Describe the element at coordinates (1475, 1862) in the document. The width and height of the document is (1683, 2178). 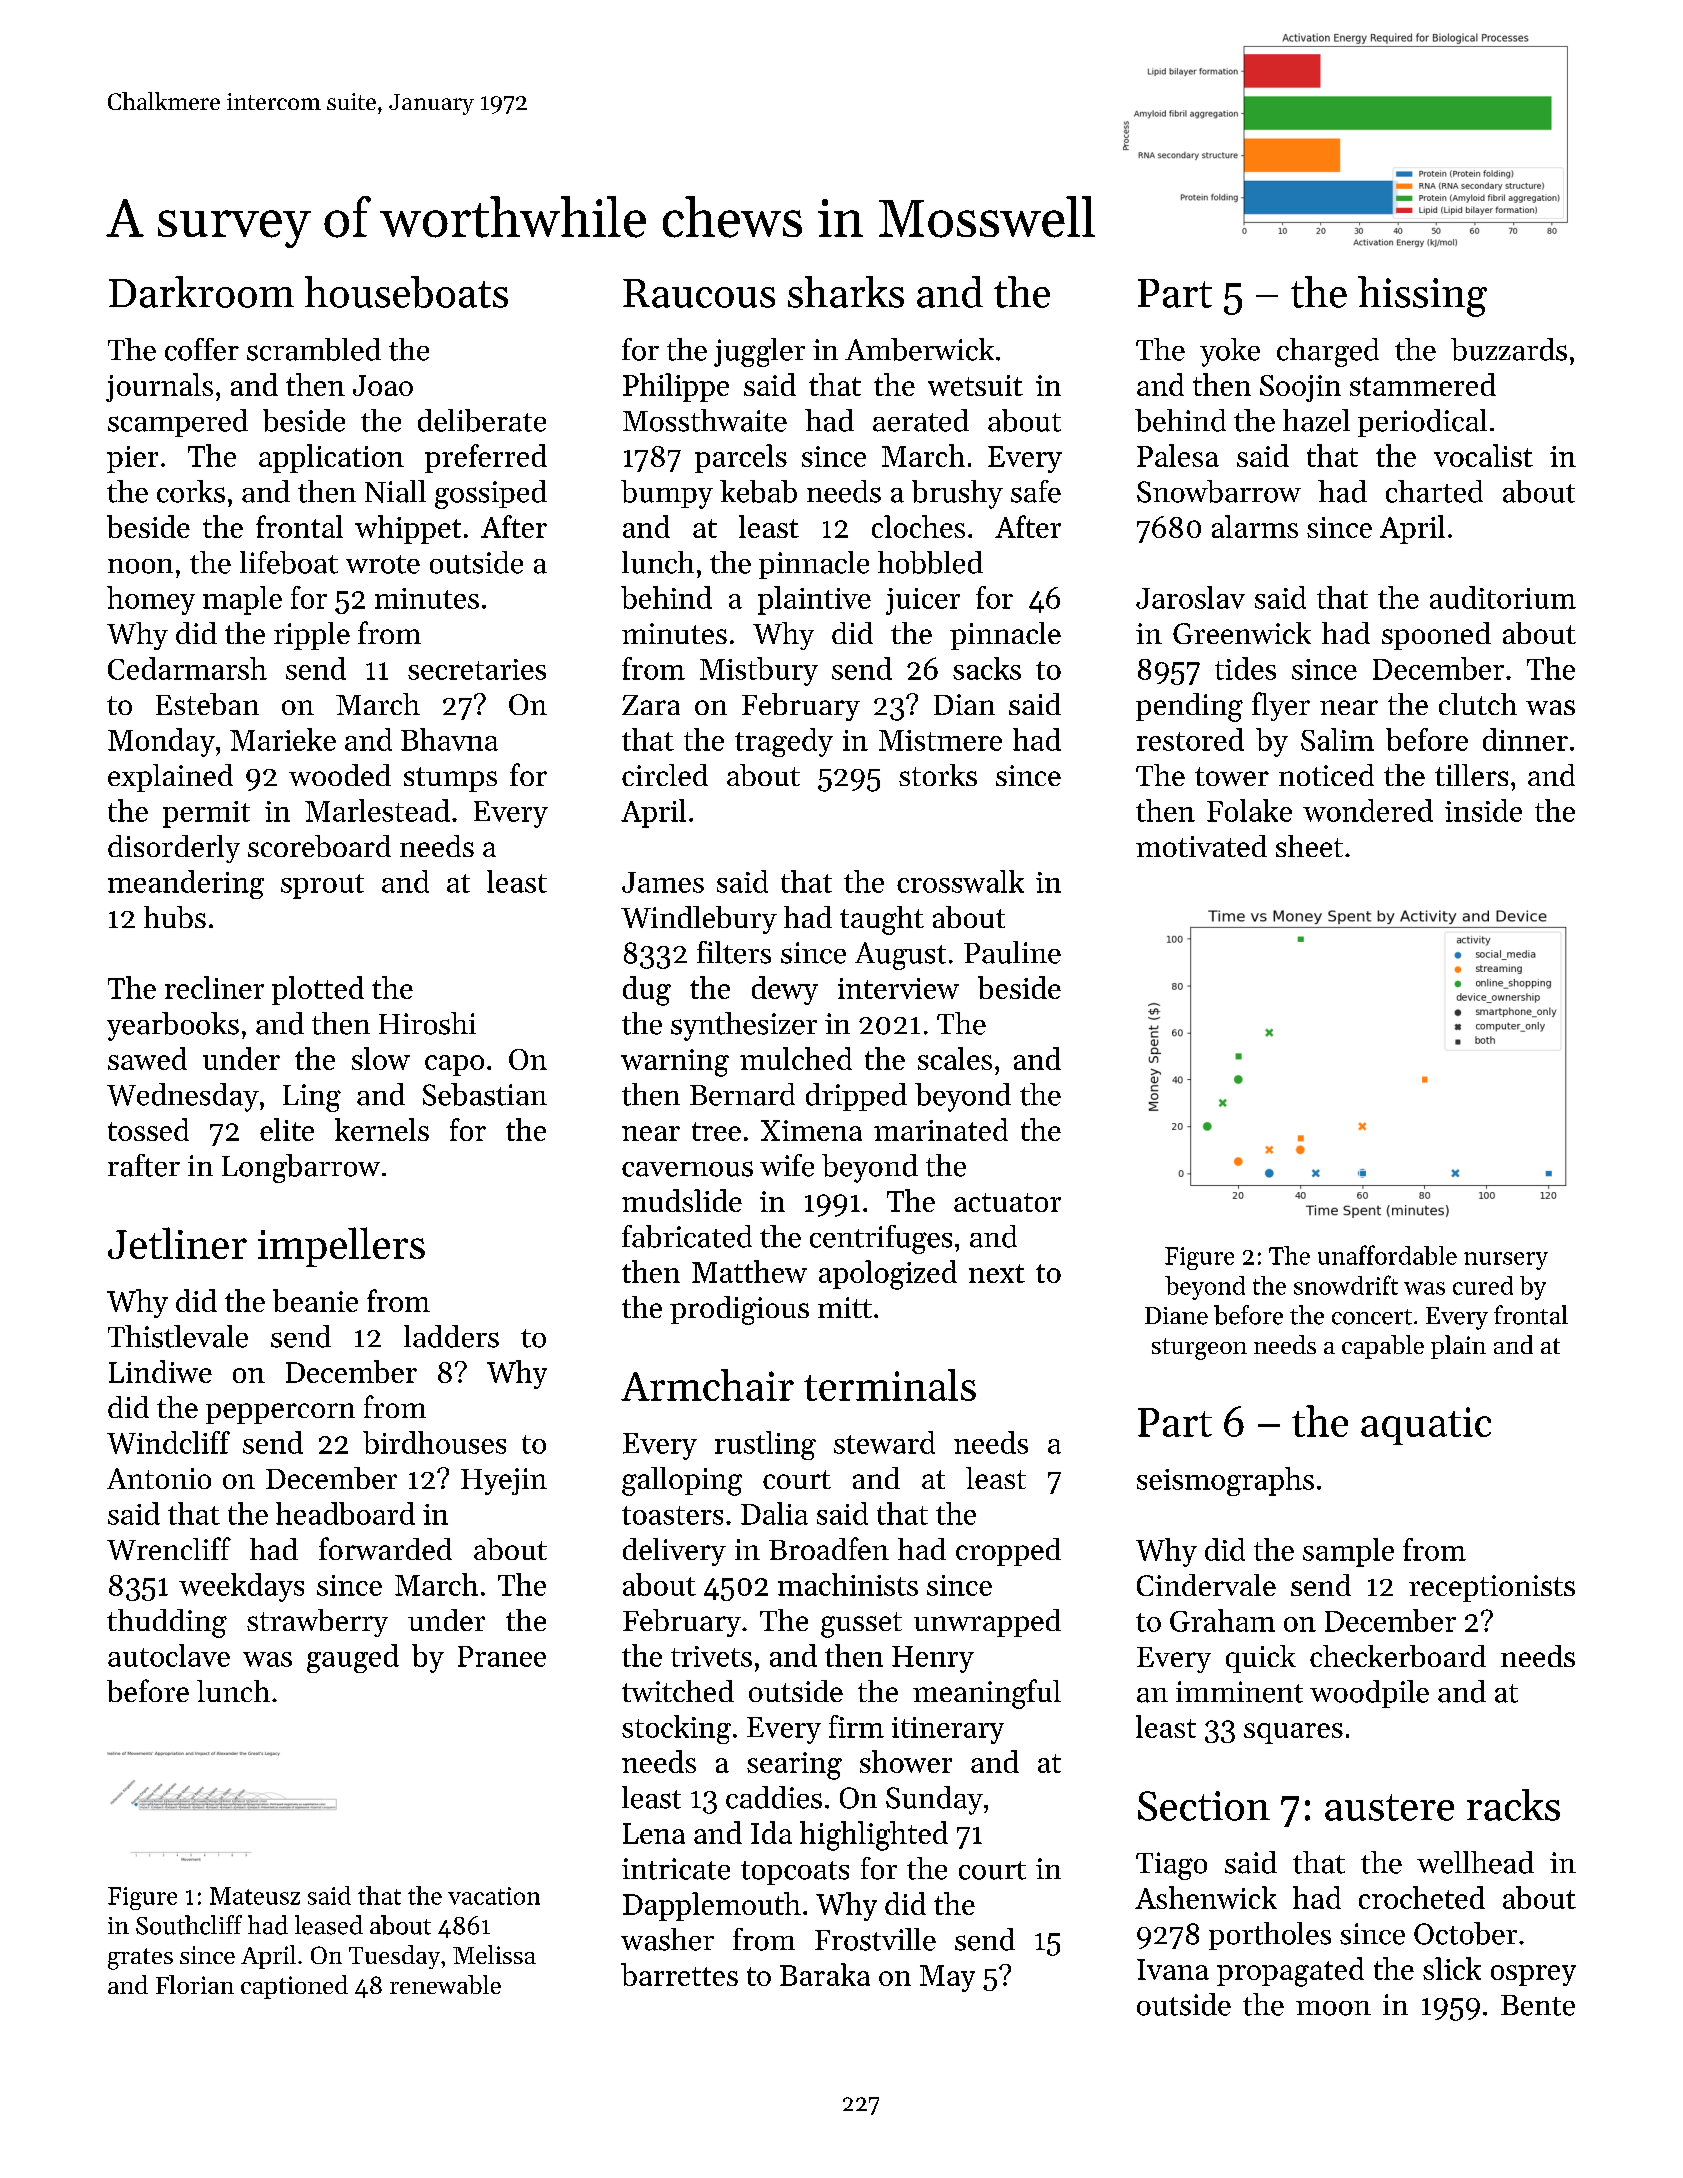
I see `wellhead` at that location.
